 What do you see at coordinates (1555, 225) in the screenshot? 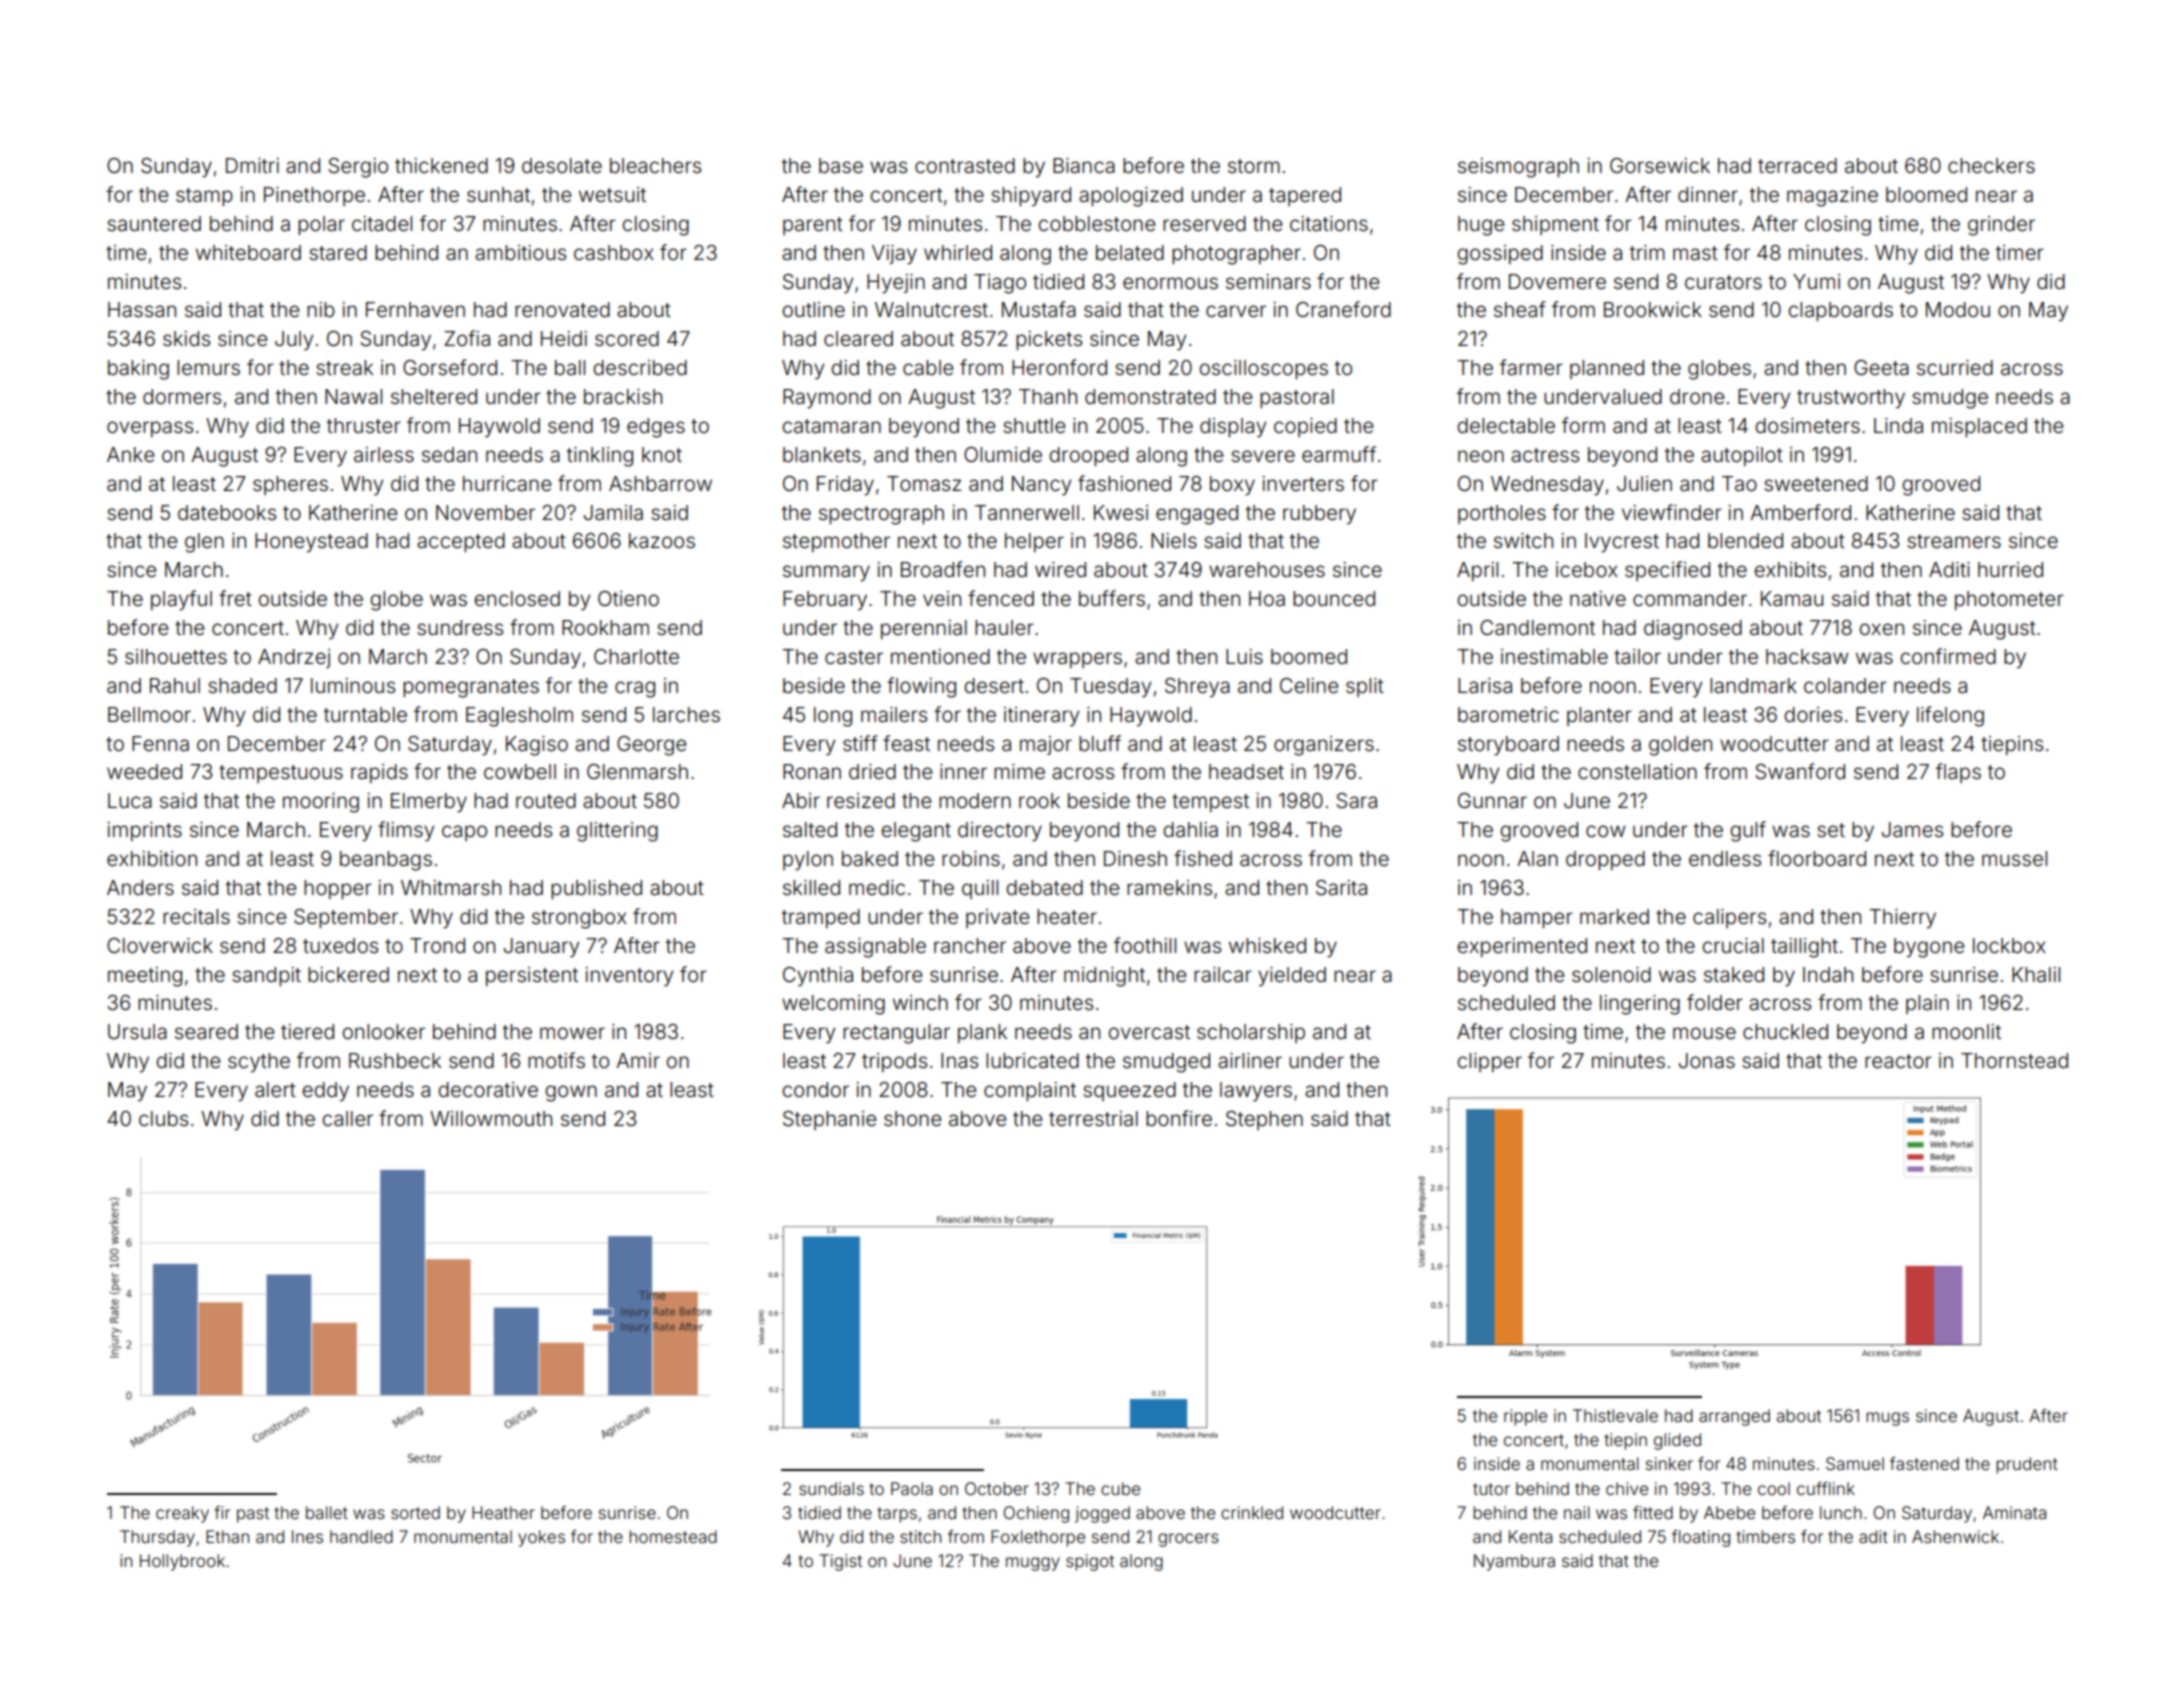
I see `shipment` at bounding box center [1555, 225].
